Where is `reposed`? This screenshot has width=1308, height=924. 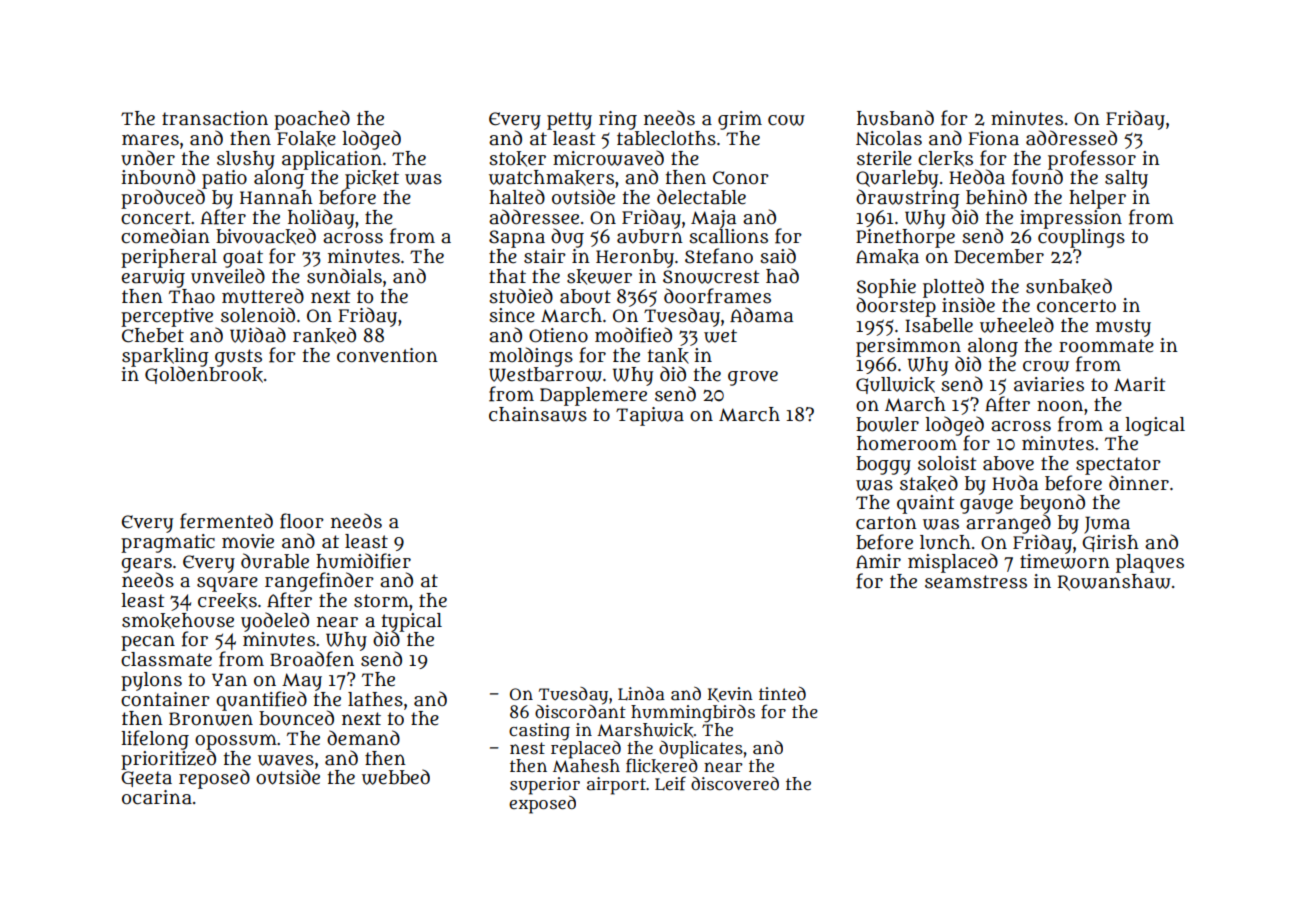 reposed is located at coordinates (214, 779).
